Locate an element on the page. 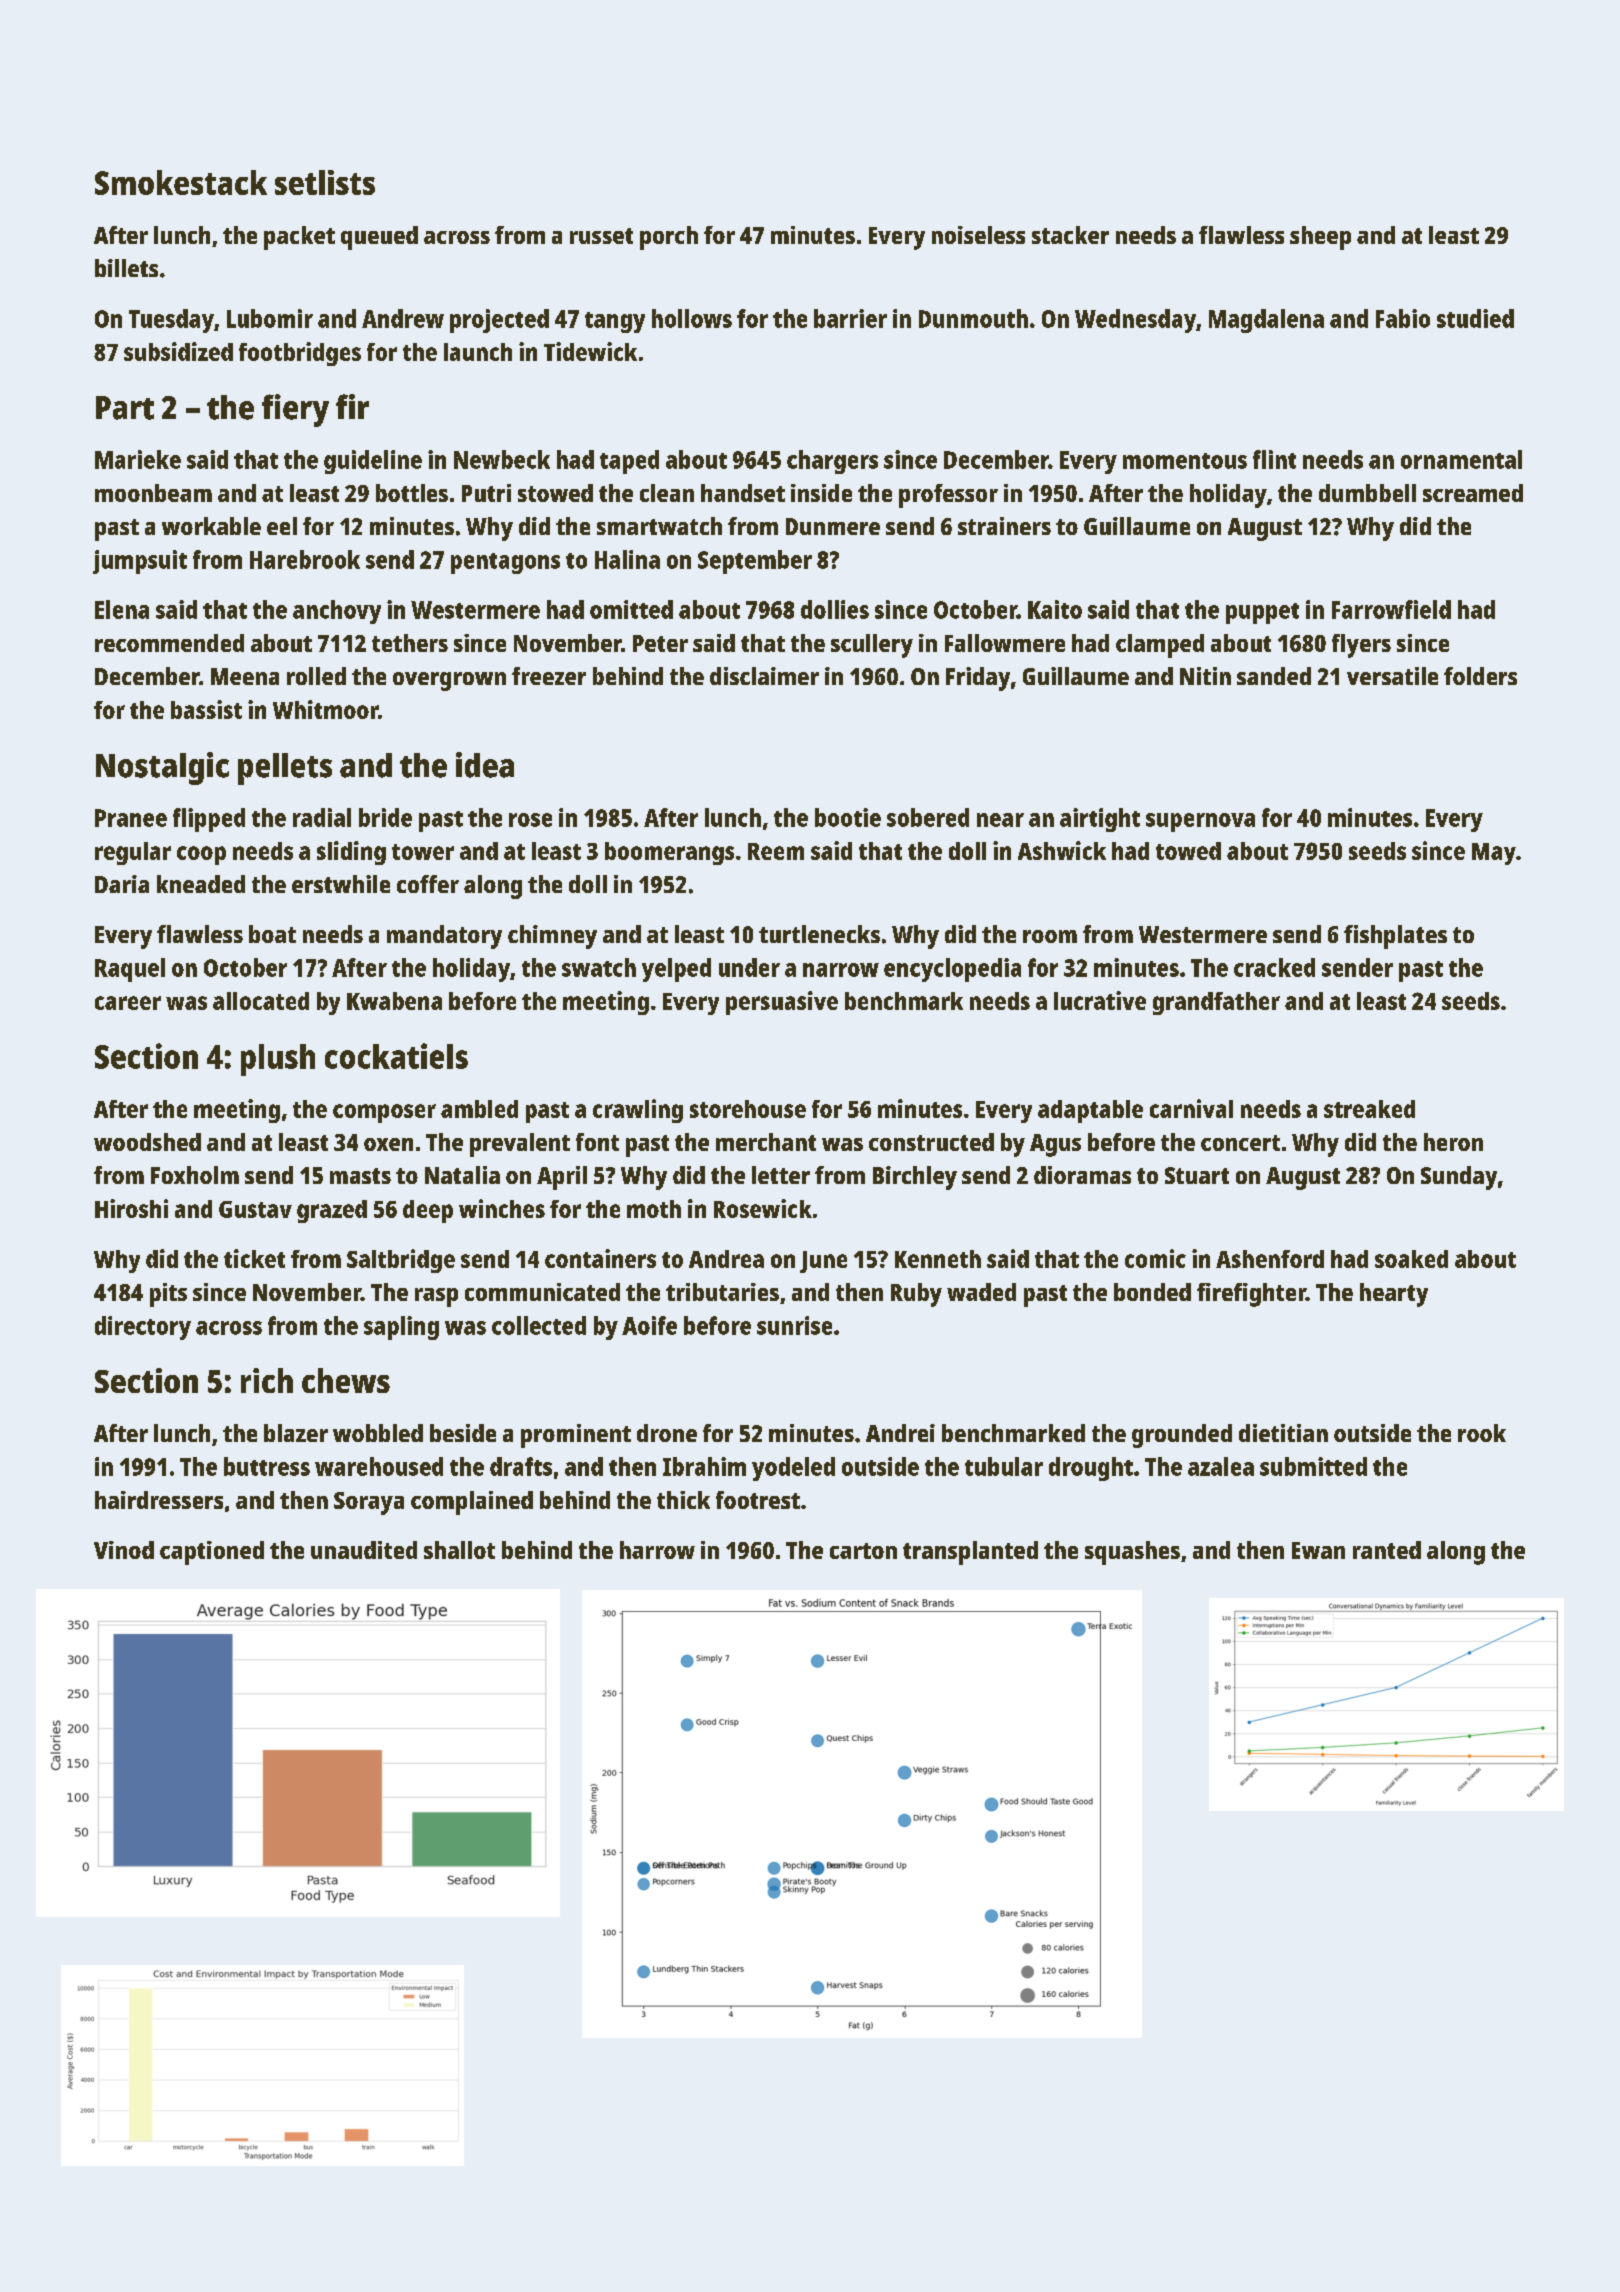 The height and width of the page is (2292, 1620). noiseless is located at coordinates (978, 235).
